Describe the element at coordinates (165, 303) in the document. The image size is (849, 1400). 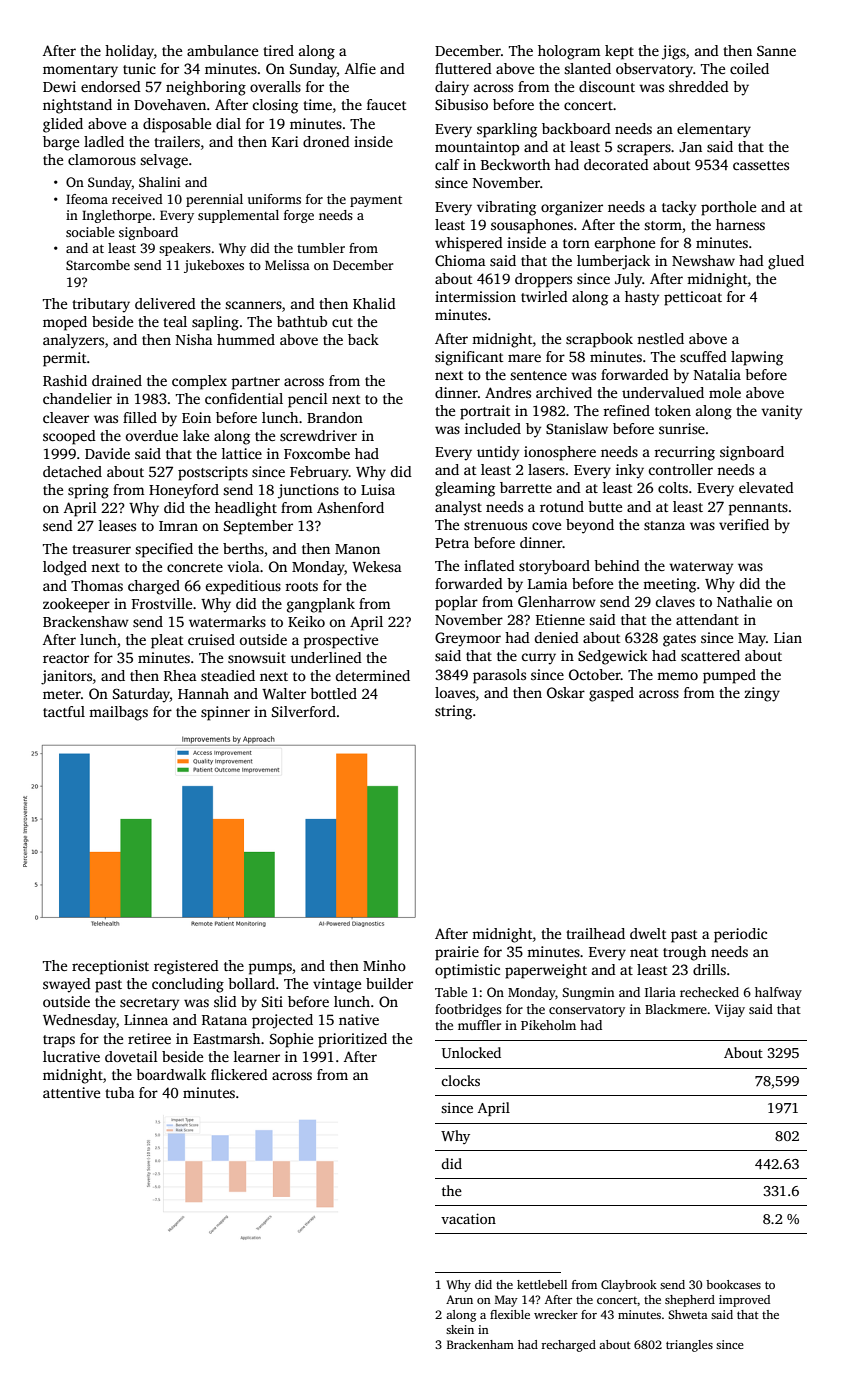
I see `delivered` at that location.
